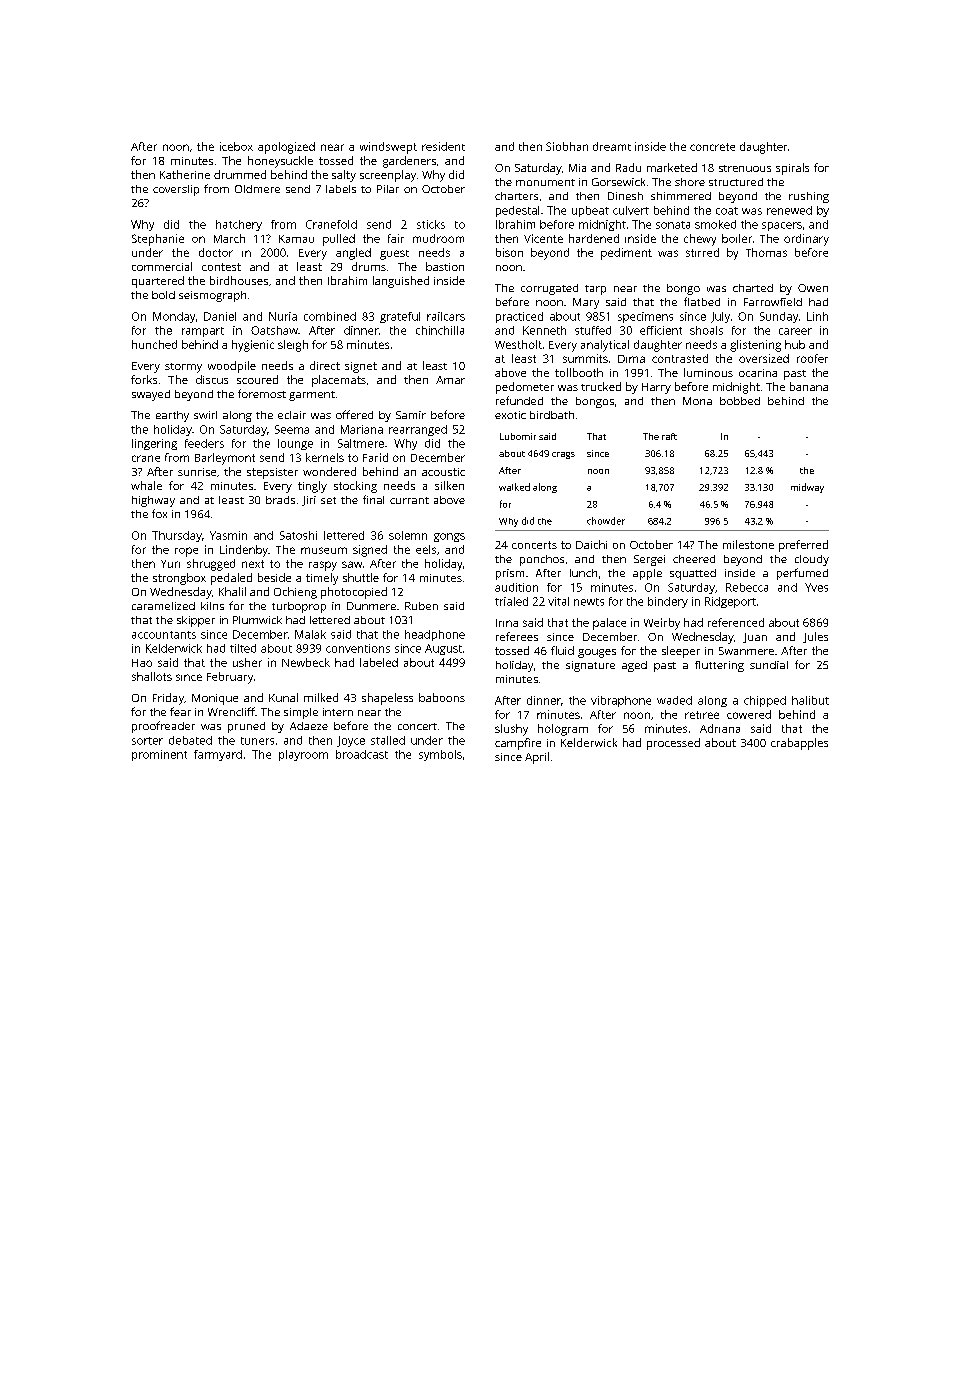  I want to click on raspy, so click(323, 566).
